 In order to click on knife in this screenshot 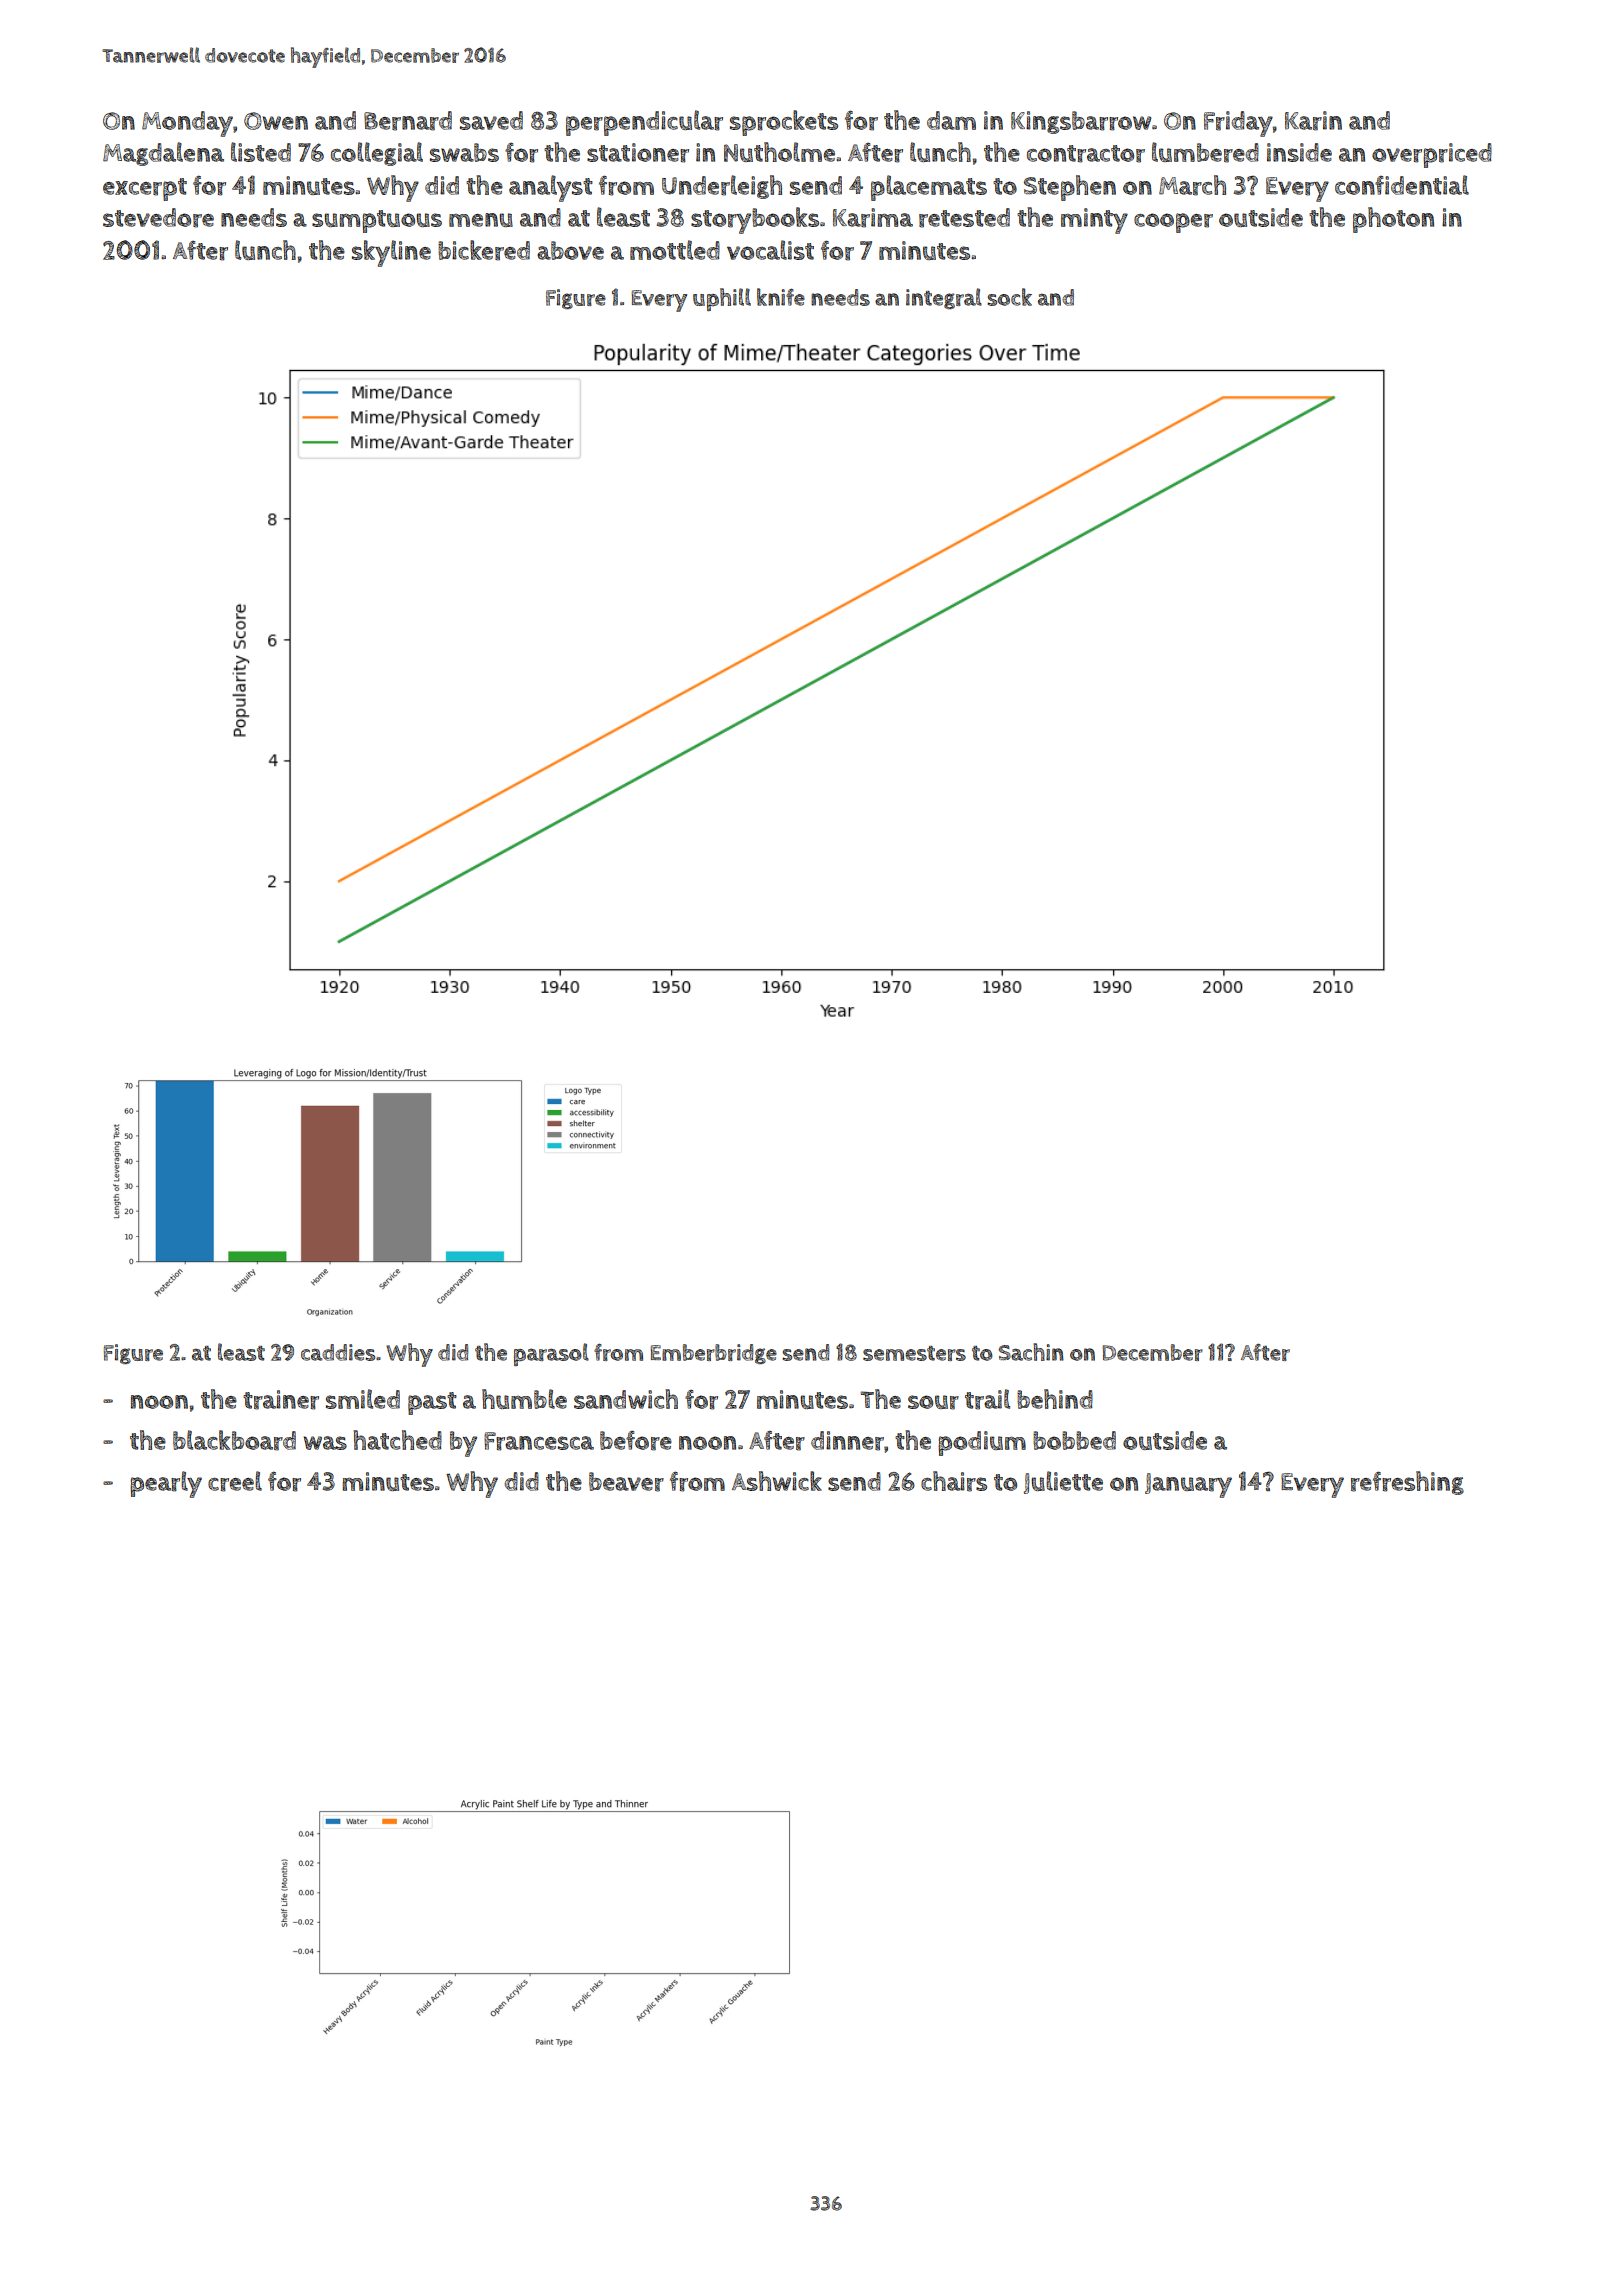, I will do `click(781, 297)`.
